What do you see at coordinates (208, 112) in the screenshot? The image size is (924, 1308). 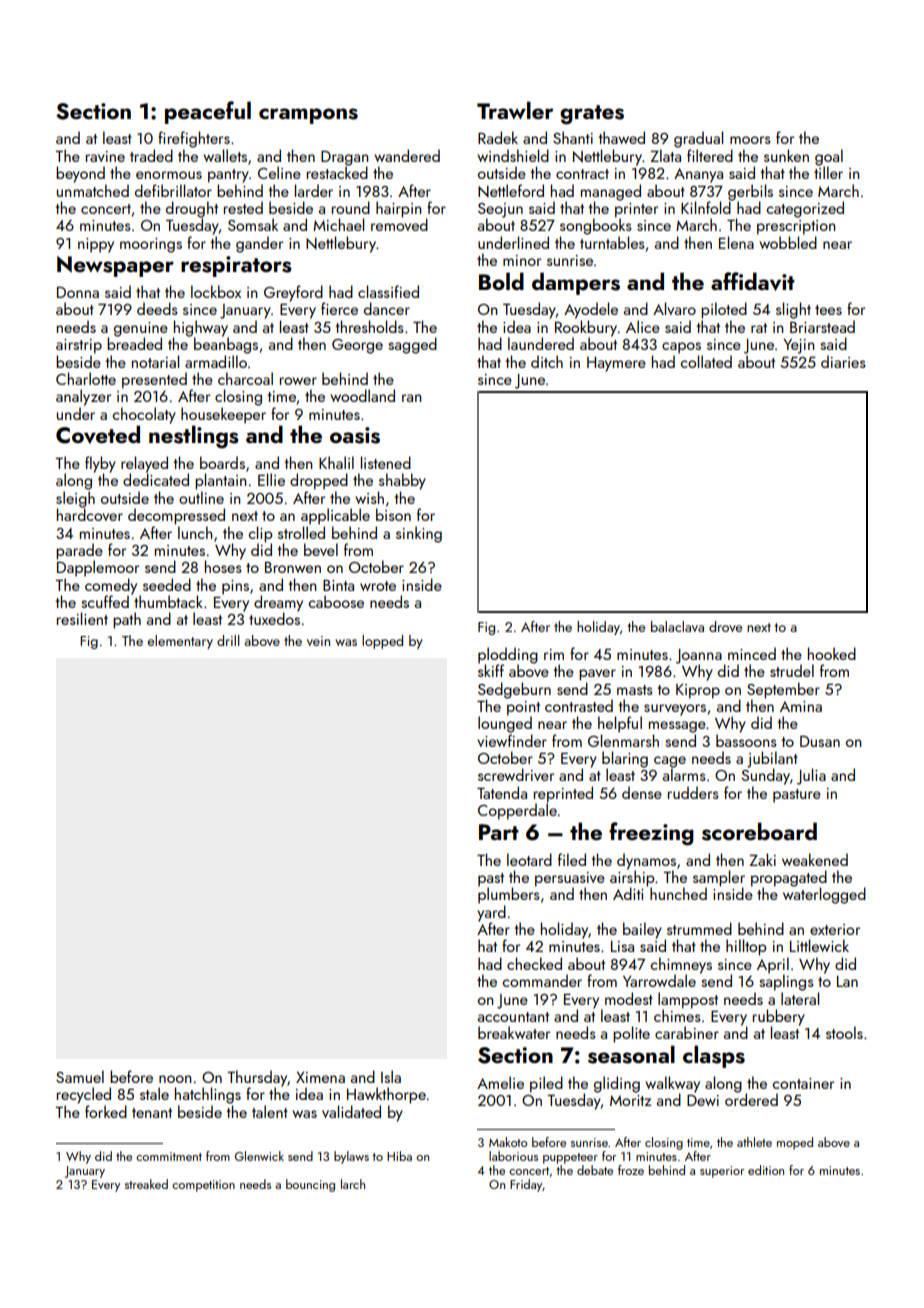 I see `peaceful` at bounding box center [208, 112].
